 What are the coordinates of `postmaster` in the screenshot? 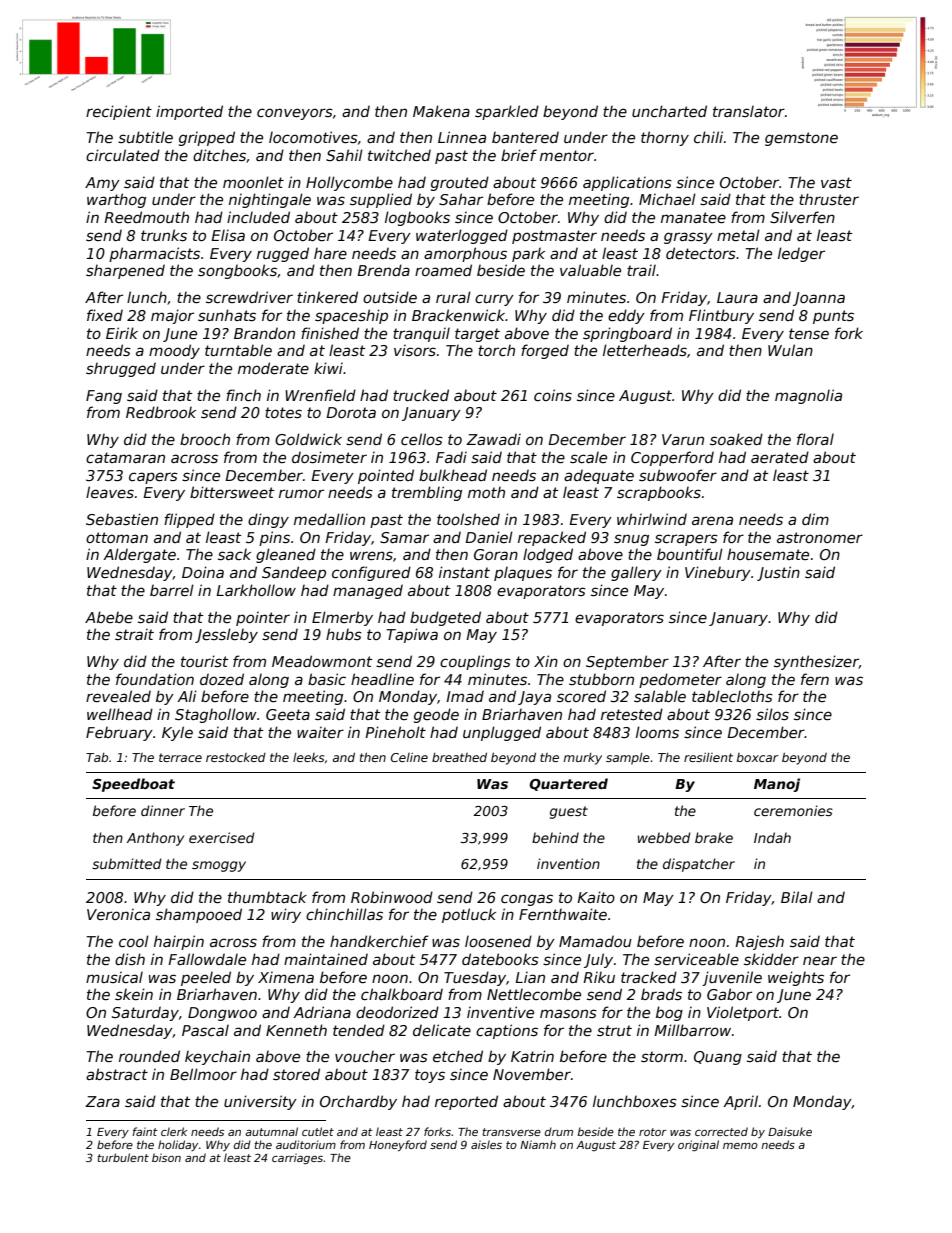 It's located at (554, 237).
